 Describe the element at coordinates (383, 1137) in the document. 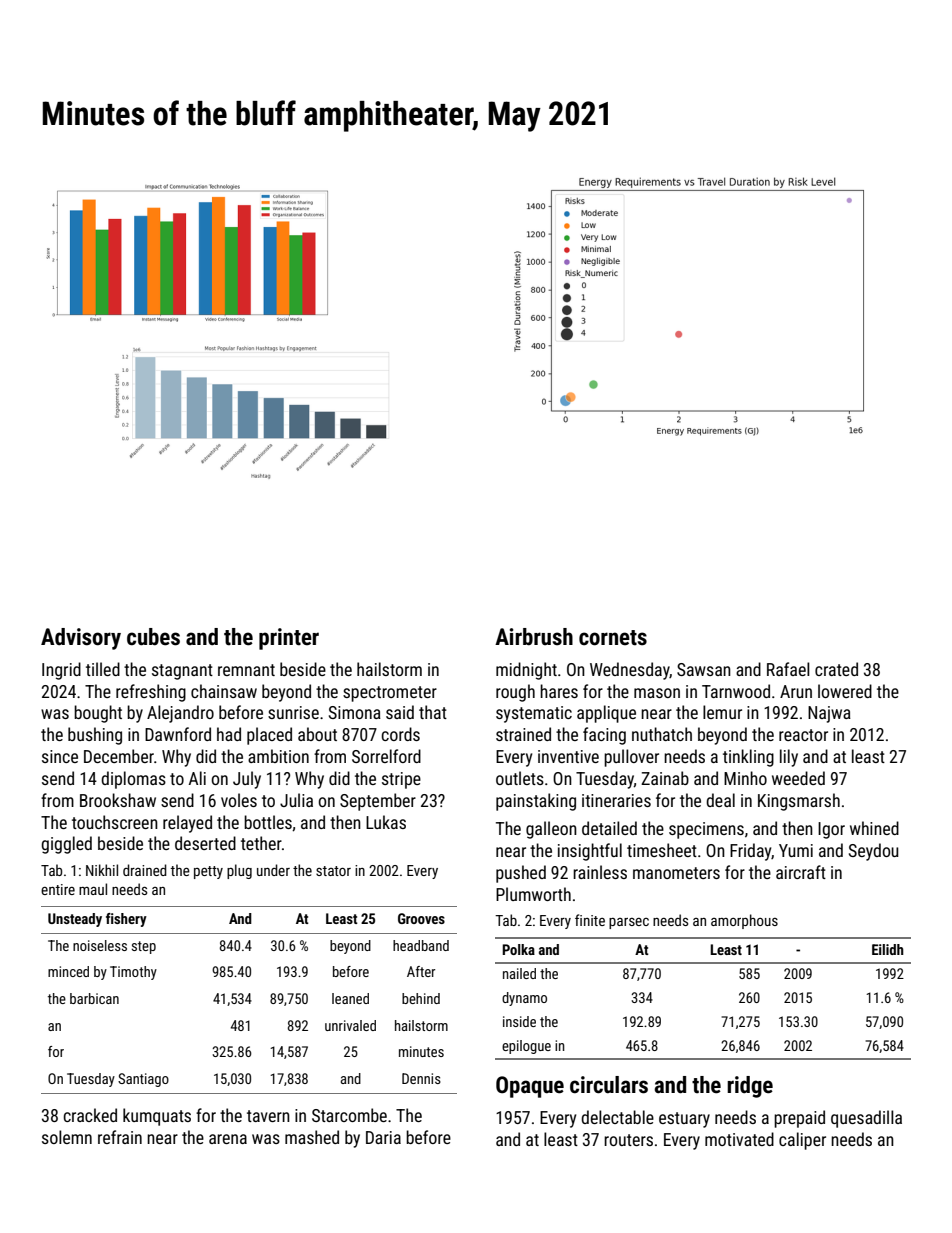

I see `Daria` at that location.
